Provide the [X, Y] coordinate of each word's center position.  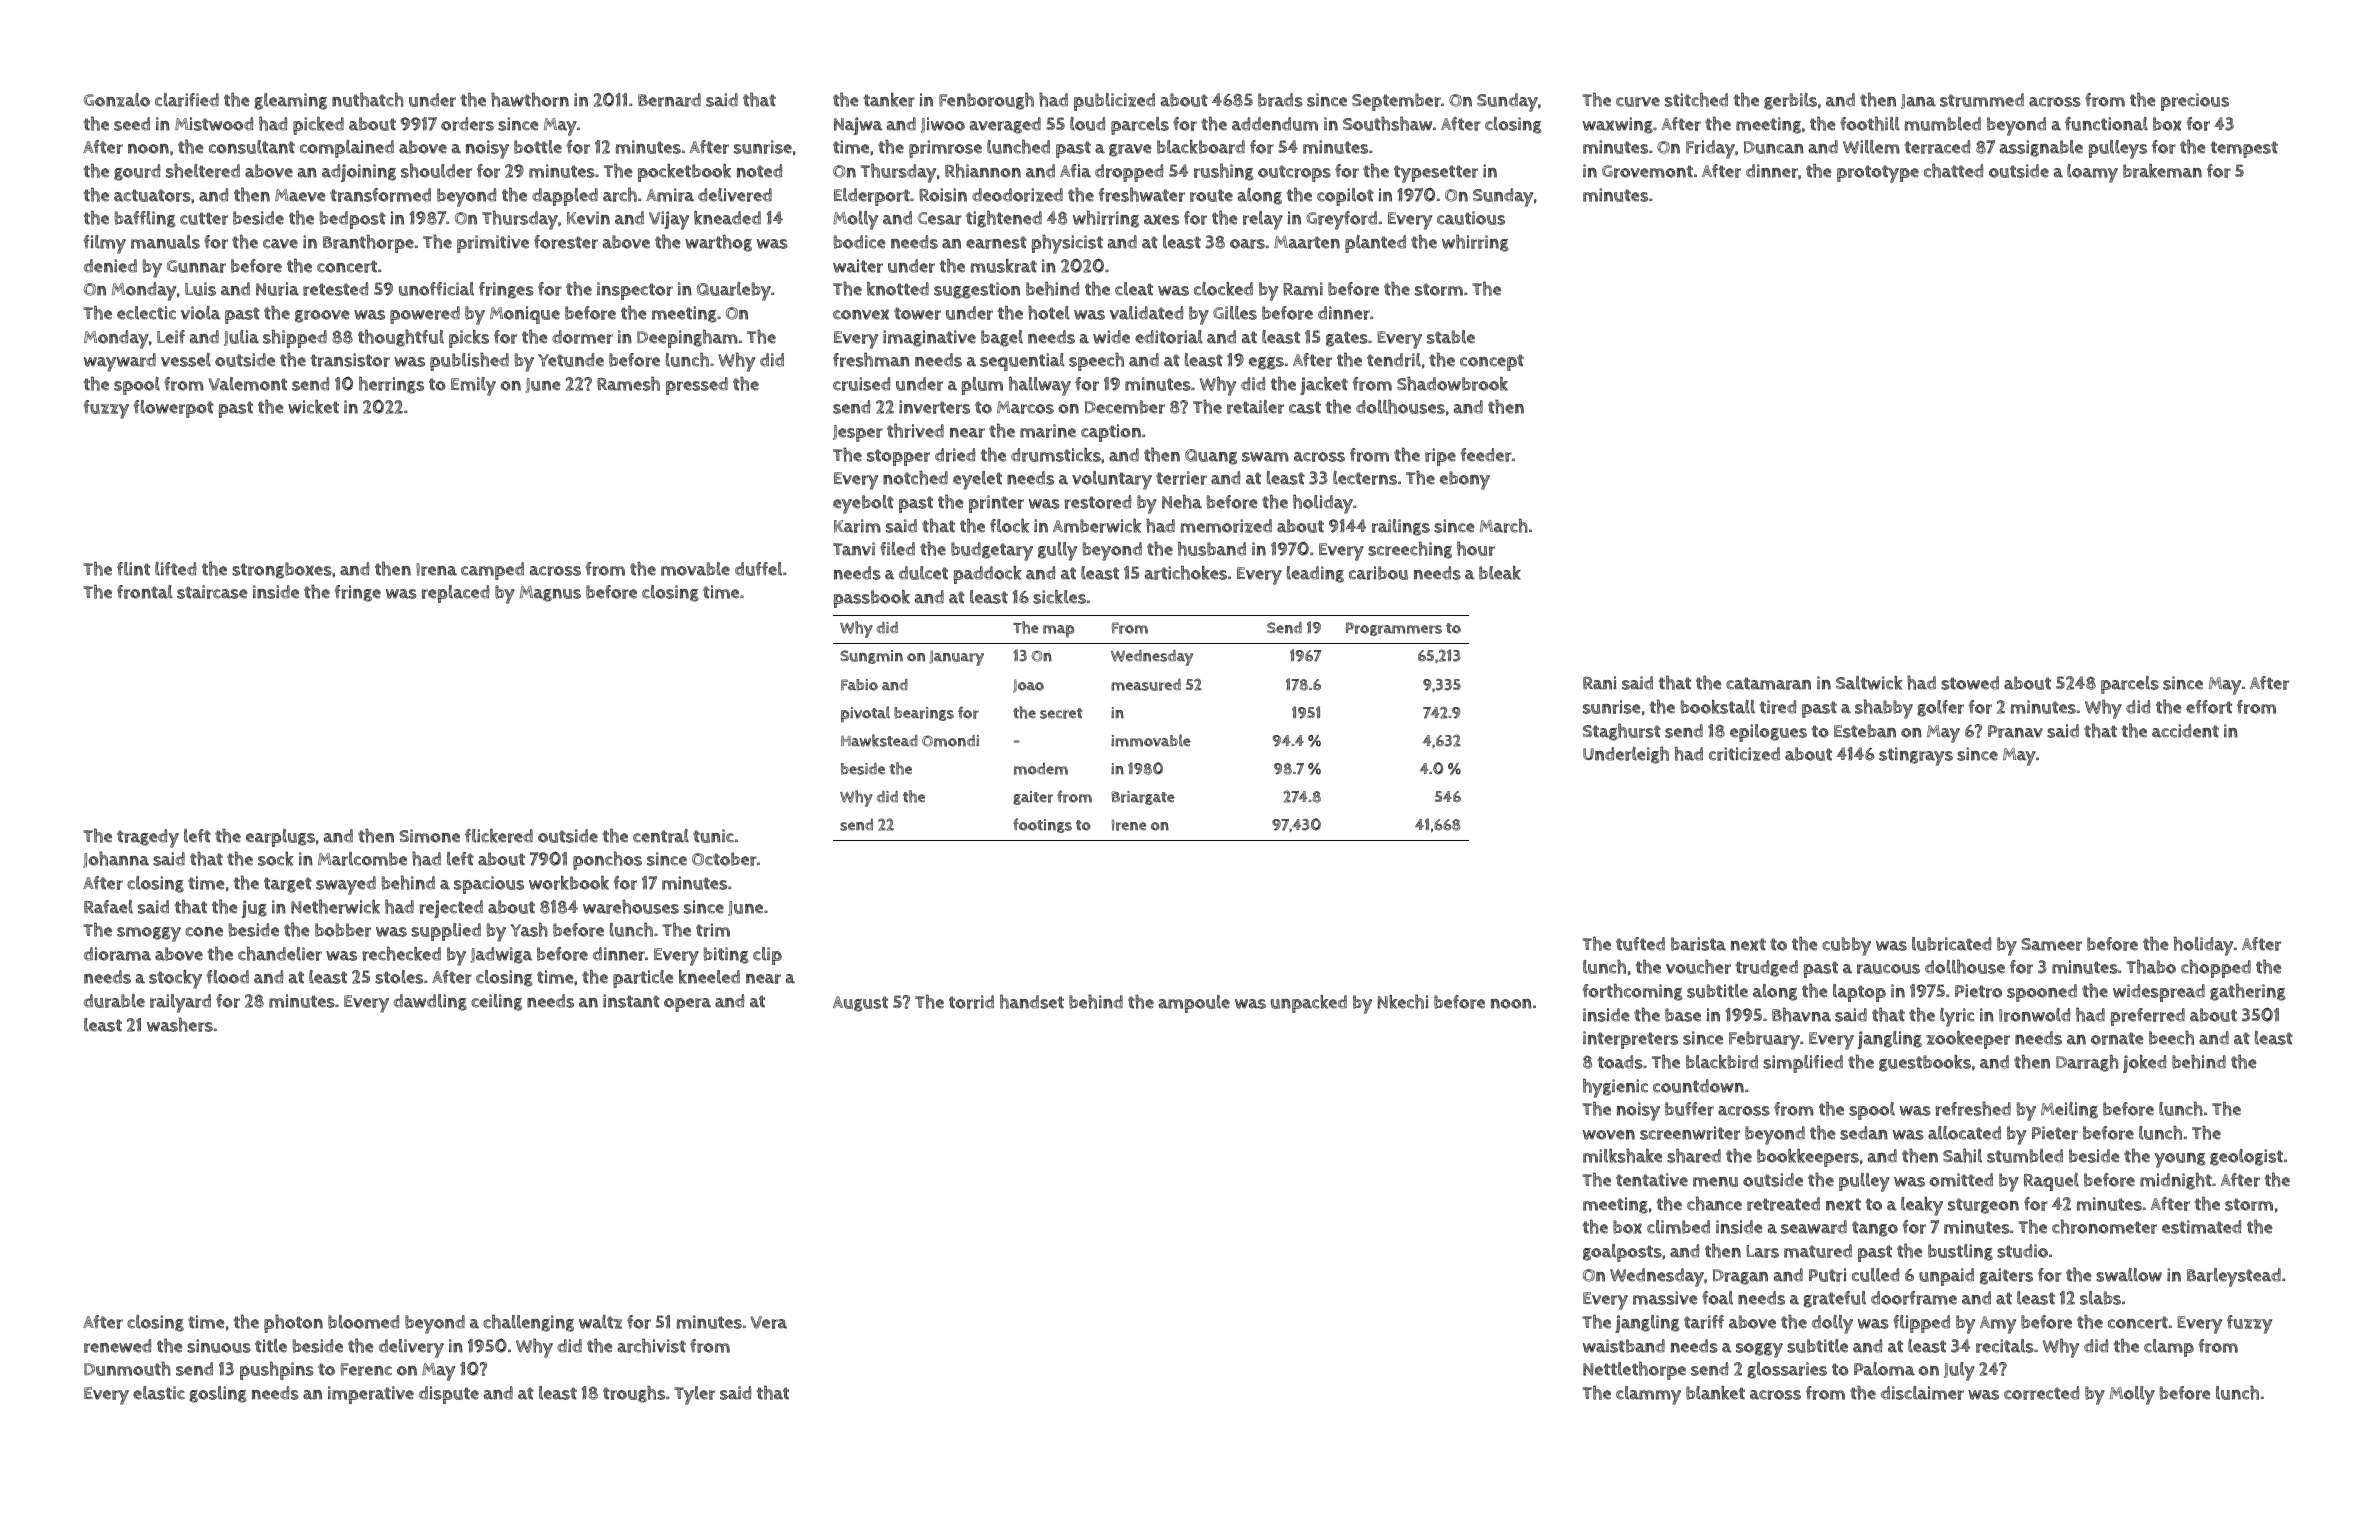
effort [2209, 707]
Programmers [1394, 629]
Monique [525, 315]
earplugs [280, 838]
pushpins [277, 1370]
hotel [1049, 312]
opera [687, 1005]
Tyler [694, 1395]
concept [1492, 362]
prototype [1878, 174]
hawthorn [530, 99]
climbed [1678, 1227]
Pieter [2055, 1133]
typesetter [1436, 174]
